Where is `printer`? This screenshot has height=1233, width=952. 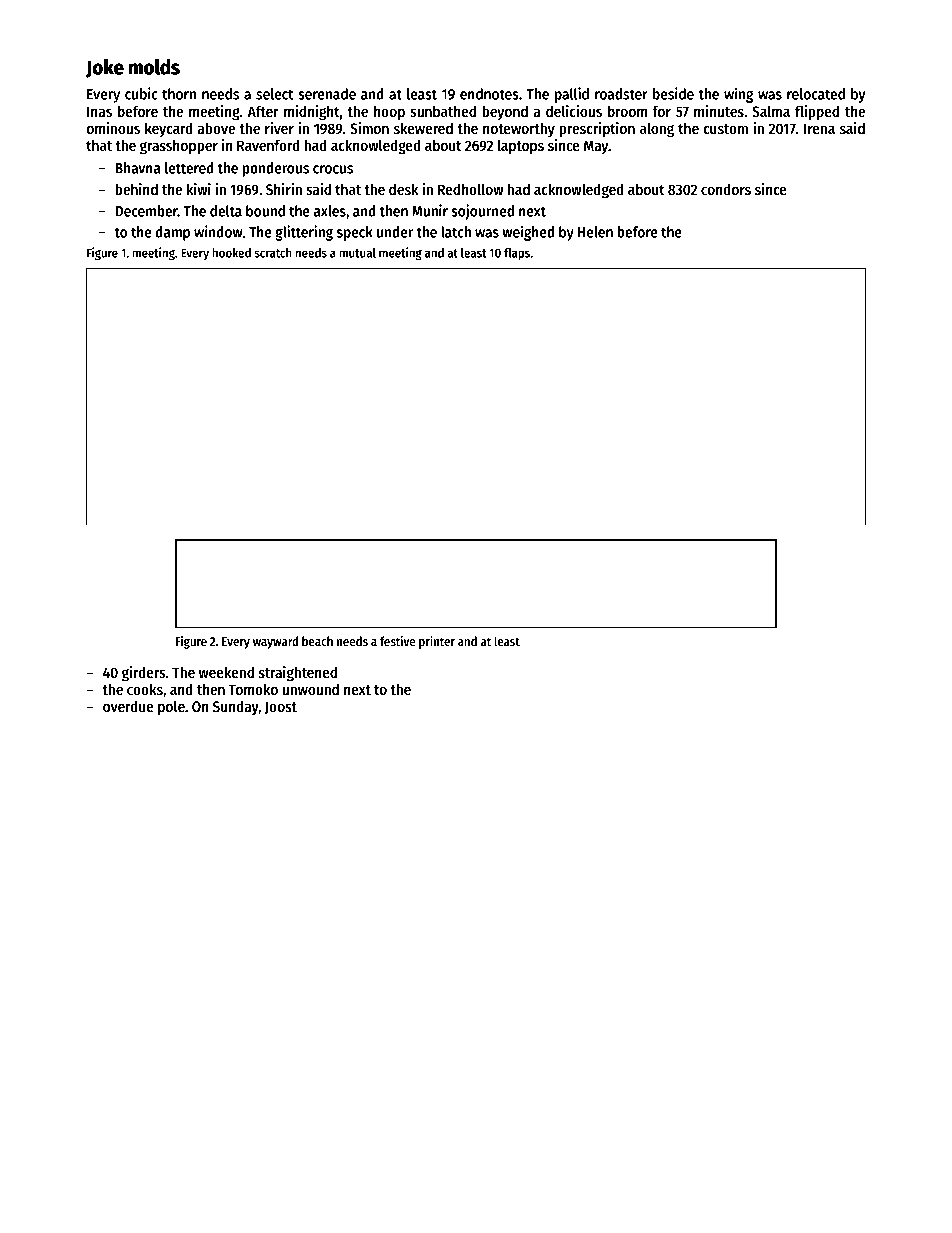 printer is located at coordinates (437, 642).
